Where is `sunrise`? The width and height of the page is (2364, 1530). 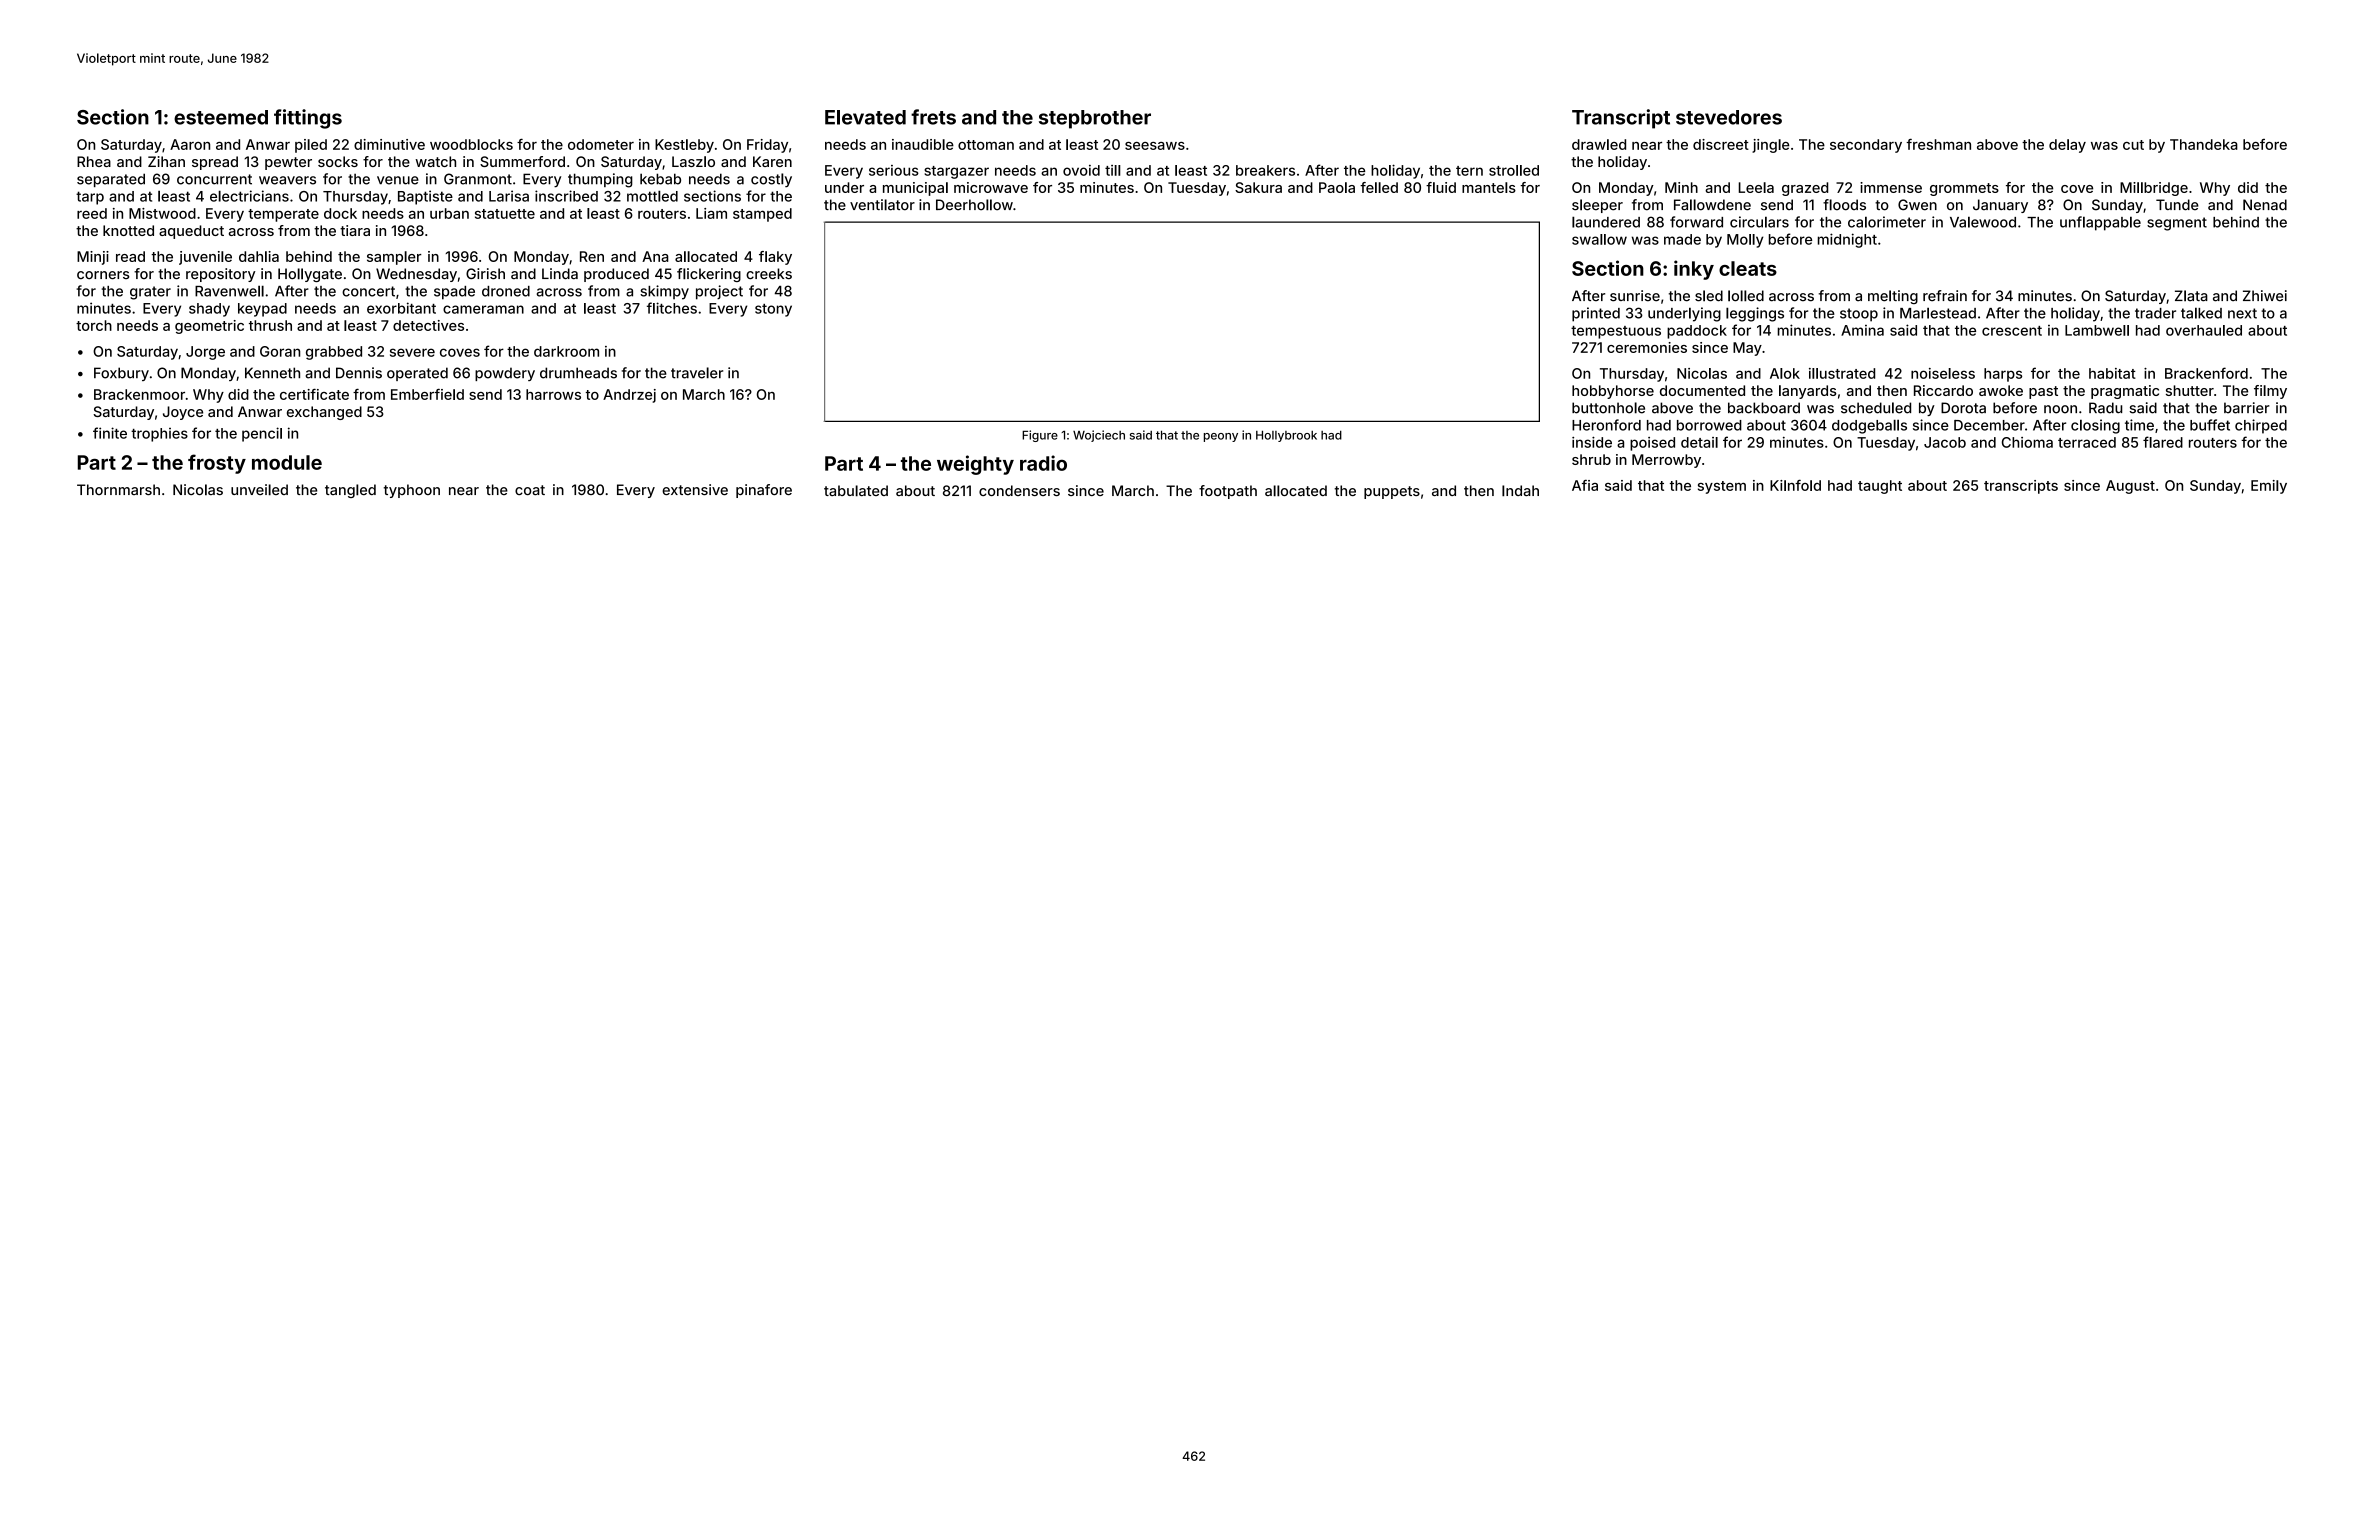 sunrise is located at coordinates (1635, 296).
